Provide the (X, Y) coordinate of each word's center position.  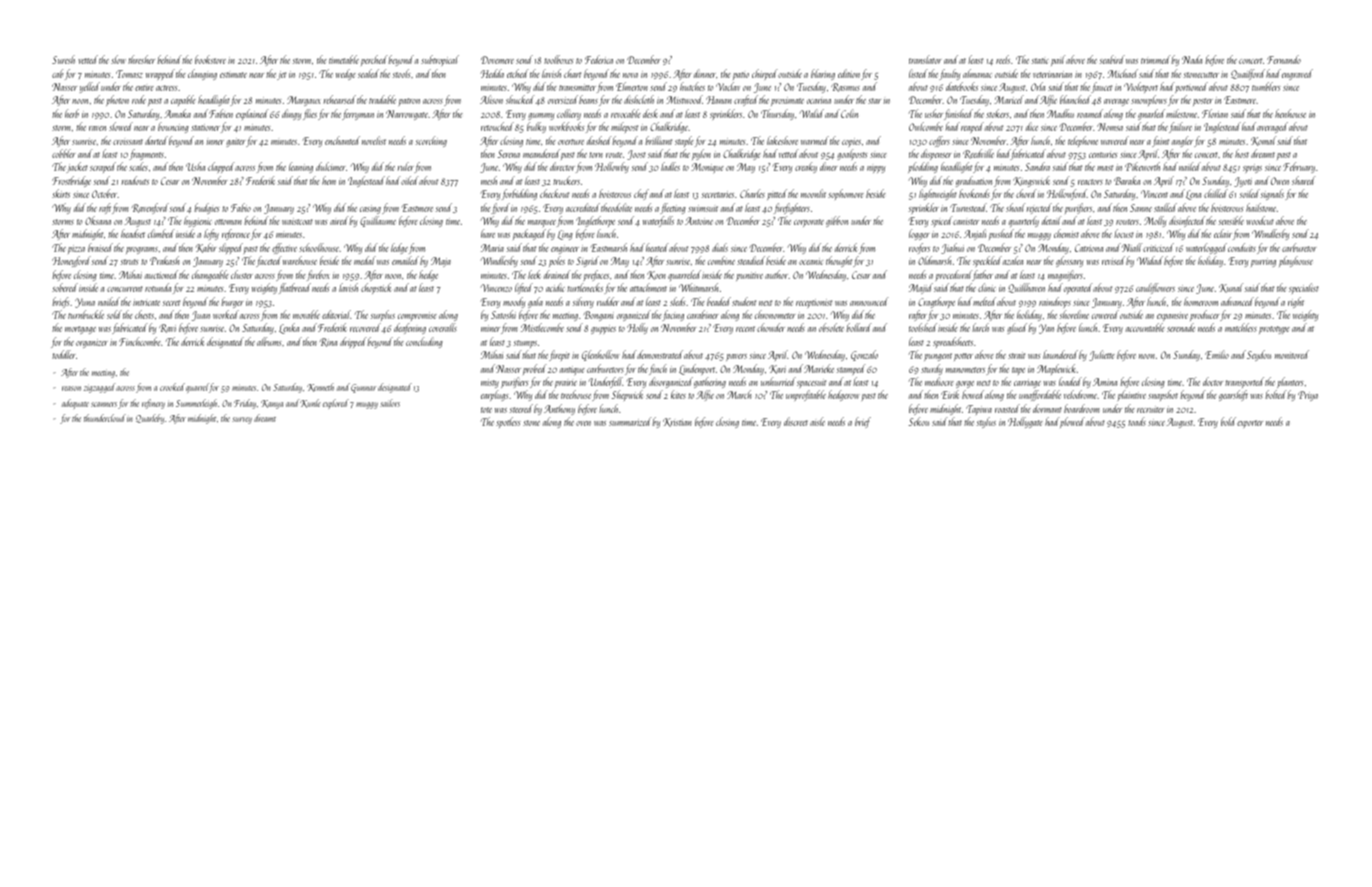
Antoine (699, 221)
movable (306, 314)
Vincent (1154, 194)
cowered (1105, 314)
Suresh (63, 59)
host (1242, 153)
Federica (599, 59)
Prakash (164, 260)
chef (641, 194)
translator (925, 59)
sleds (678, 301)
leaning (301, 167)
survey (242, 420)
